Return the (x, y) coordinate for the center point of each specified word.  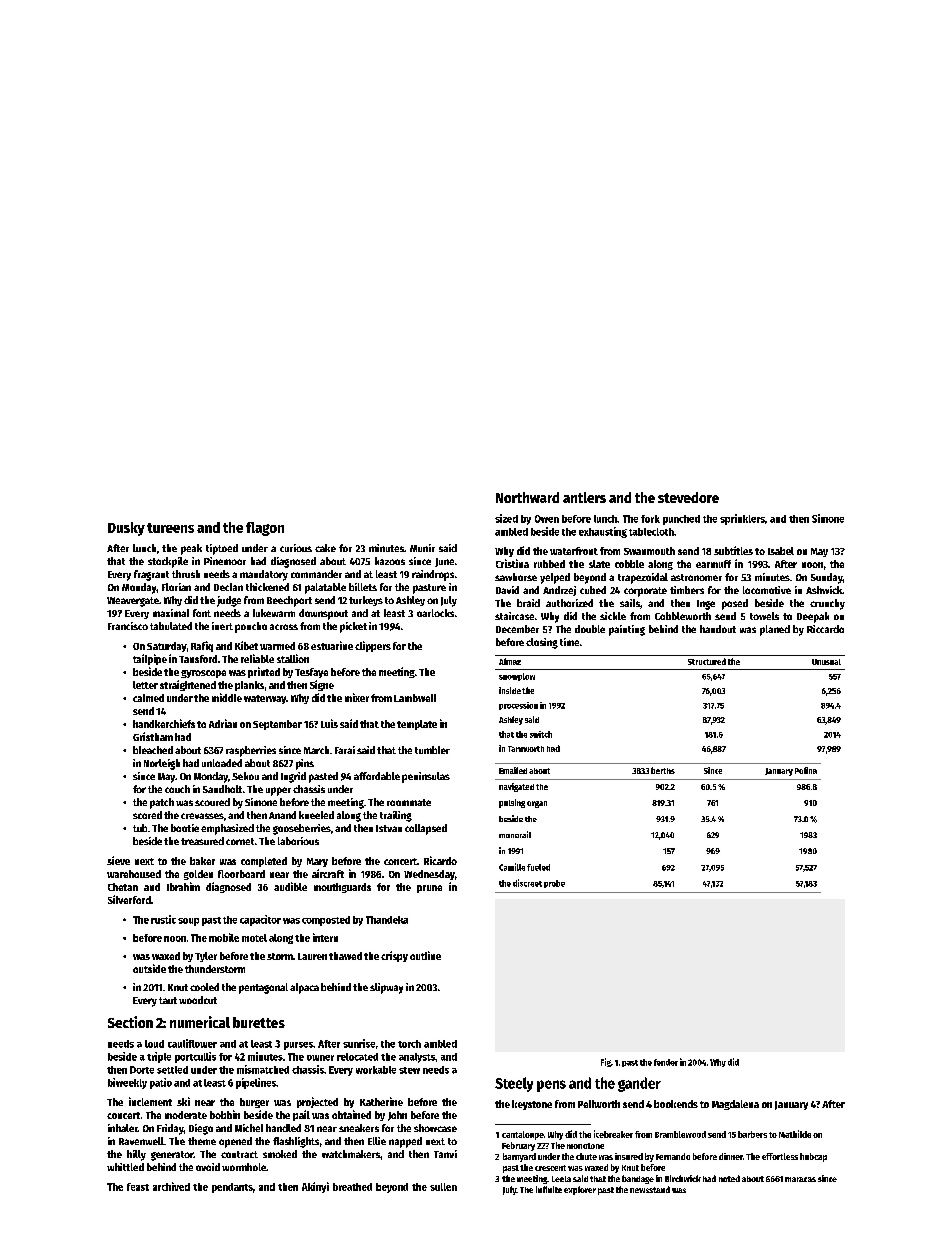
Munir (422, 548)
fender (666, 1062)
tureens (170, 528)
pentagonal (263, 988)
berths (663, 770)
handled (283, 1128)
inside (510, 690)
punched (681, 520)
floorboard (241, 874)
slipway (386, 988)
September (277, 725)
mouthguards (342, 888)
